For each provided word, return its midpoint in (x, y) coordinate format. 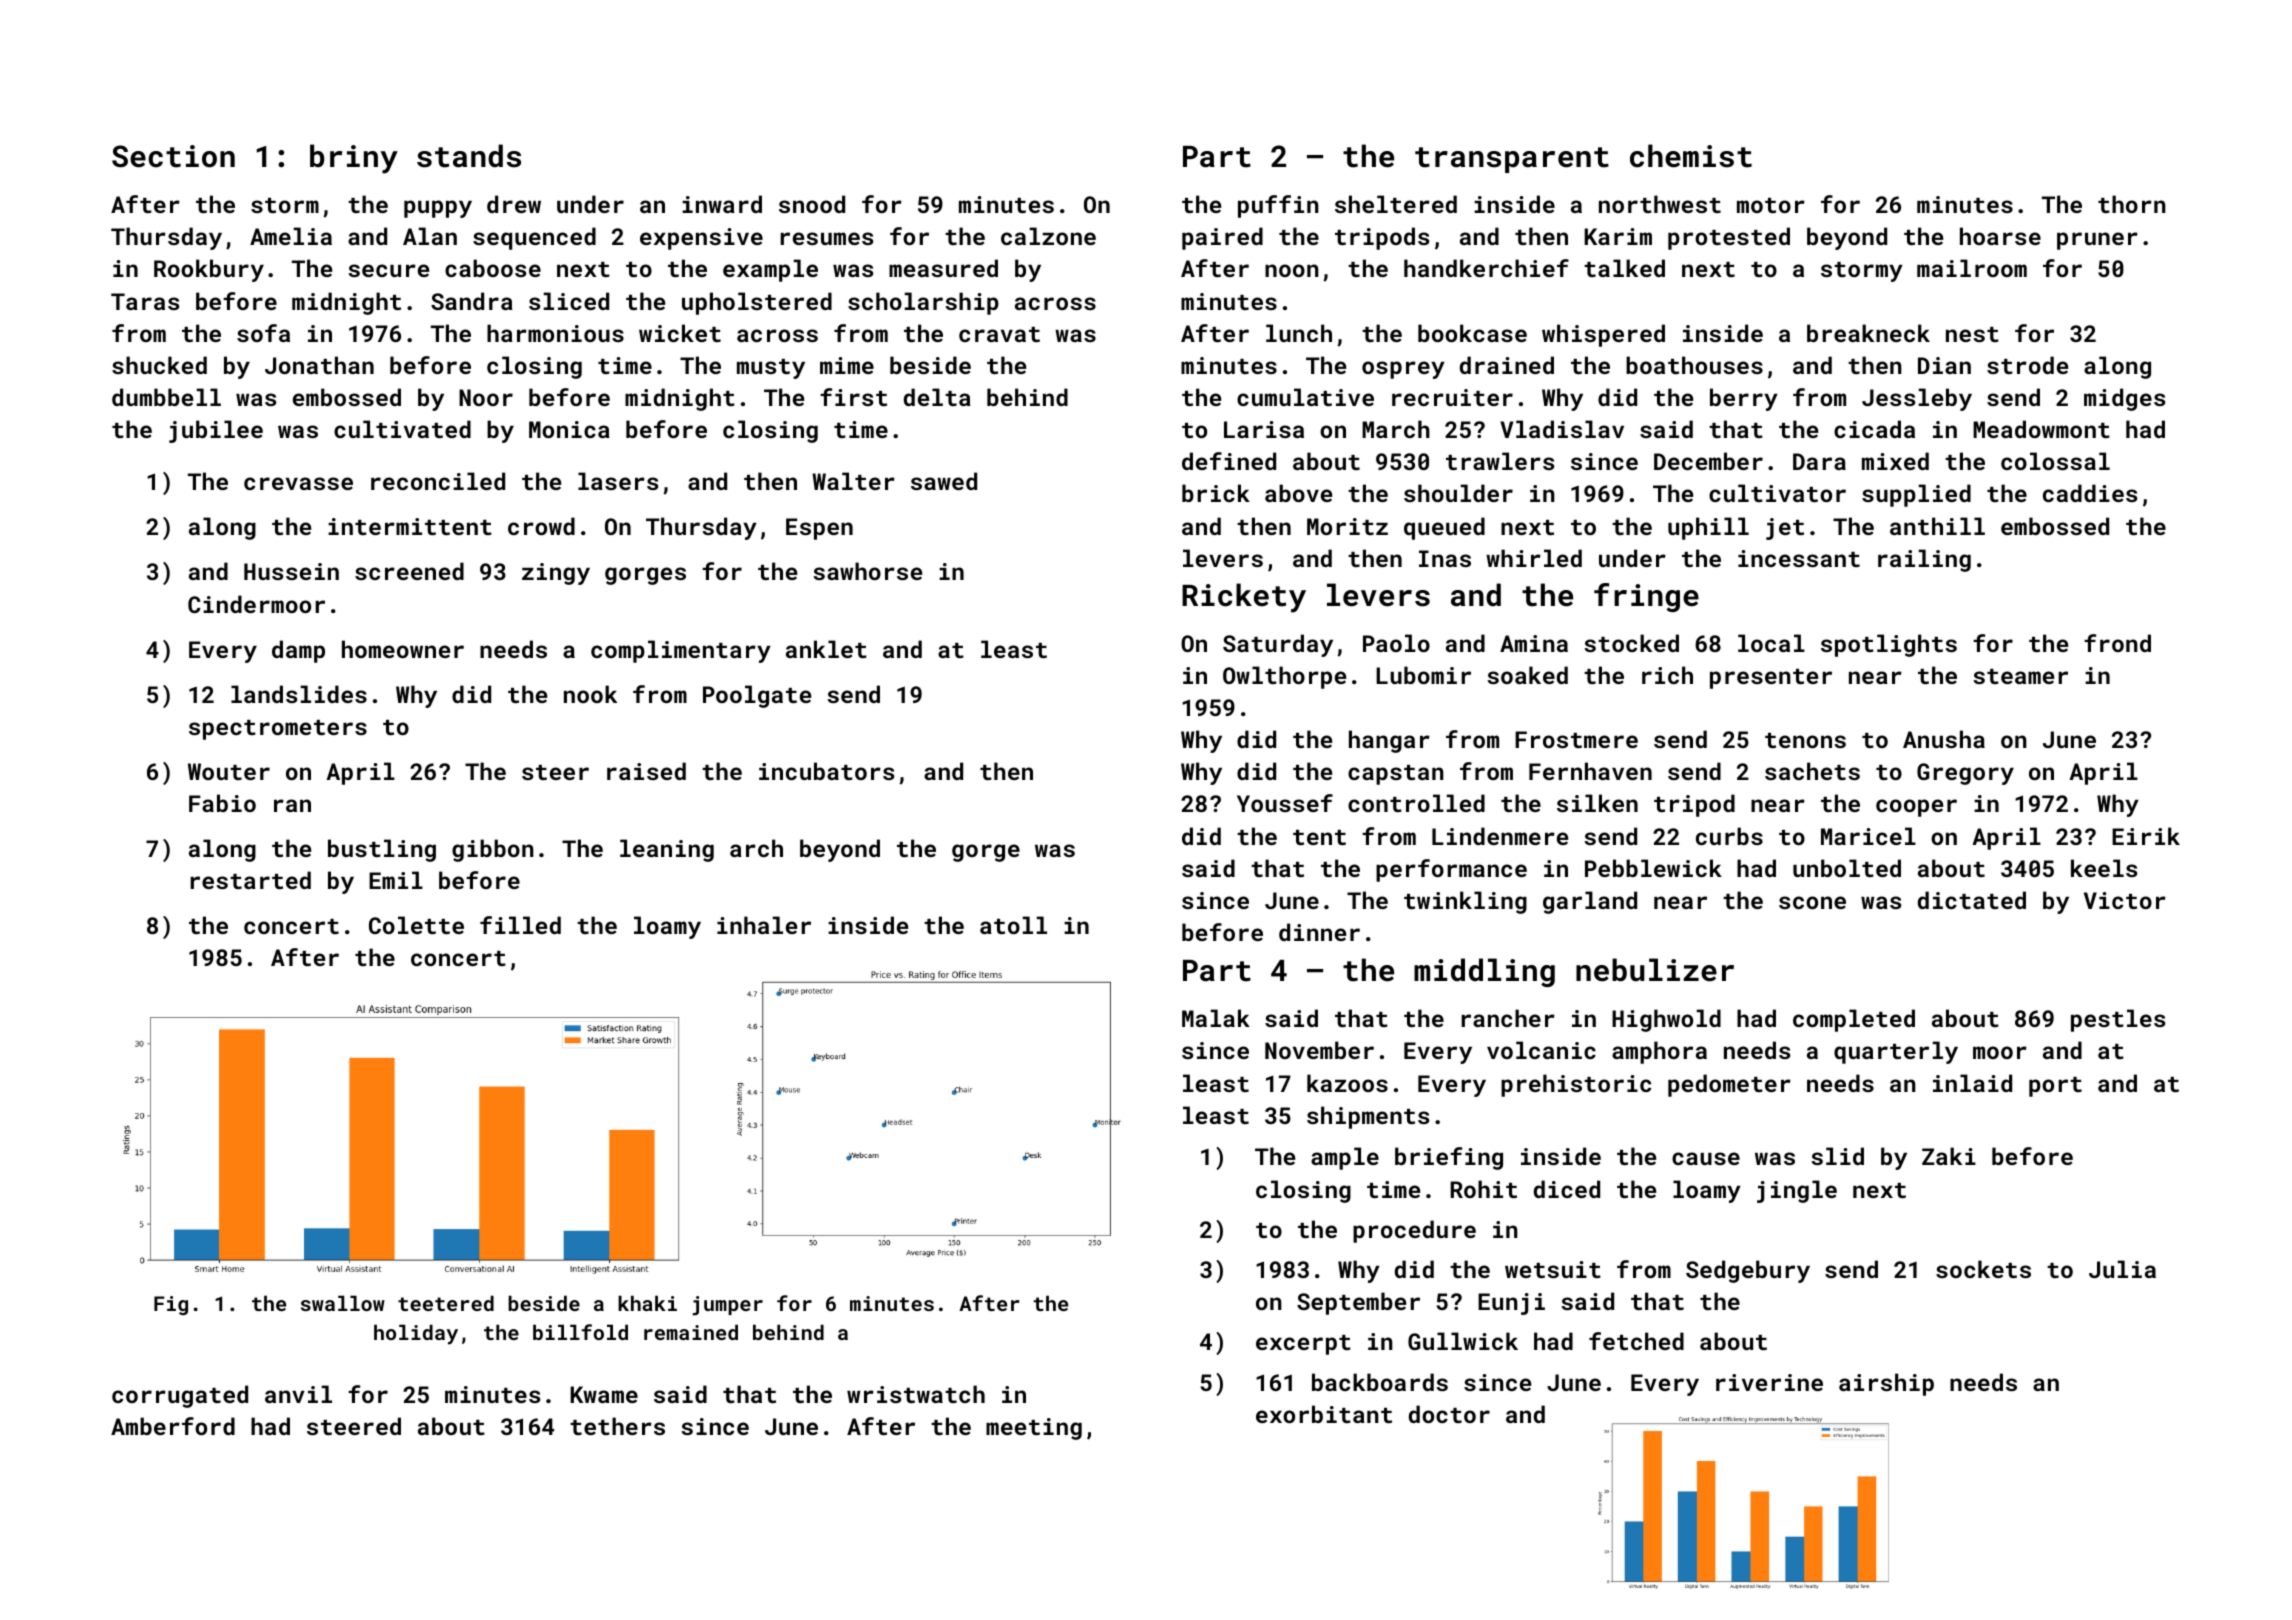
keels (2104, 868)
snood (812, 204)
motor (1771, 205)
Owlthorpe (1284, 677)
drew (514, 204)
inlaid (1972, 1083)
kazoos (1347, 1083)
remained (691, 1332)
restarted (250, 880)
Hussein (291, 571)
